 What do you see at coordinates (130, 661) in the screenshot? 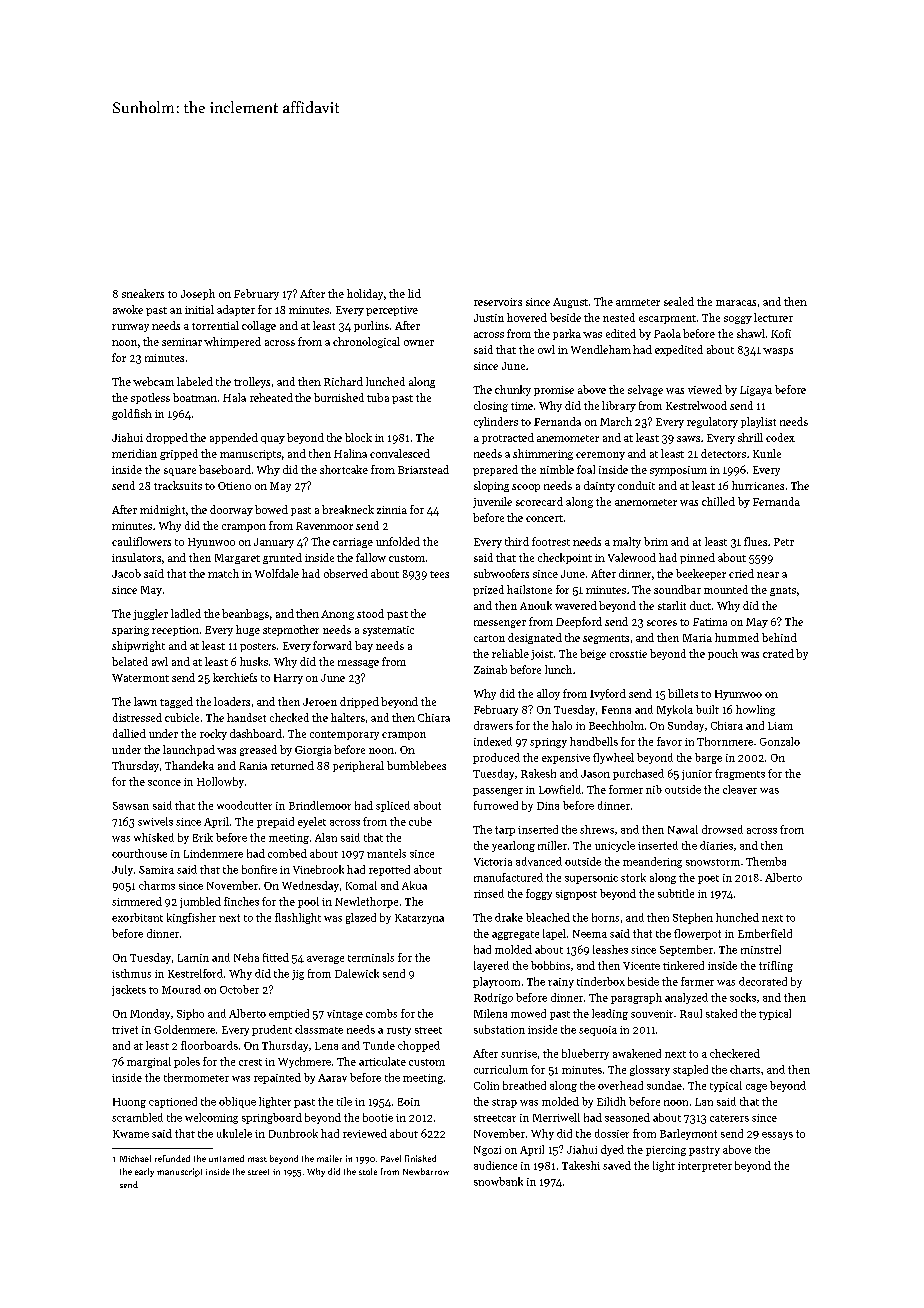
I see `belated` at bounding box center [130, 661].
